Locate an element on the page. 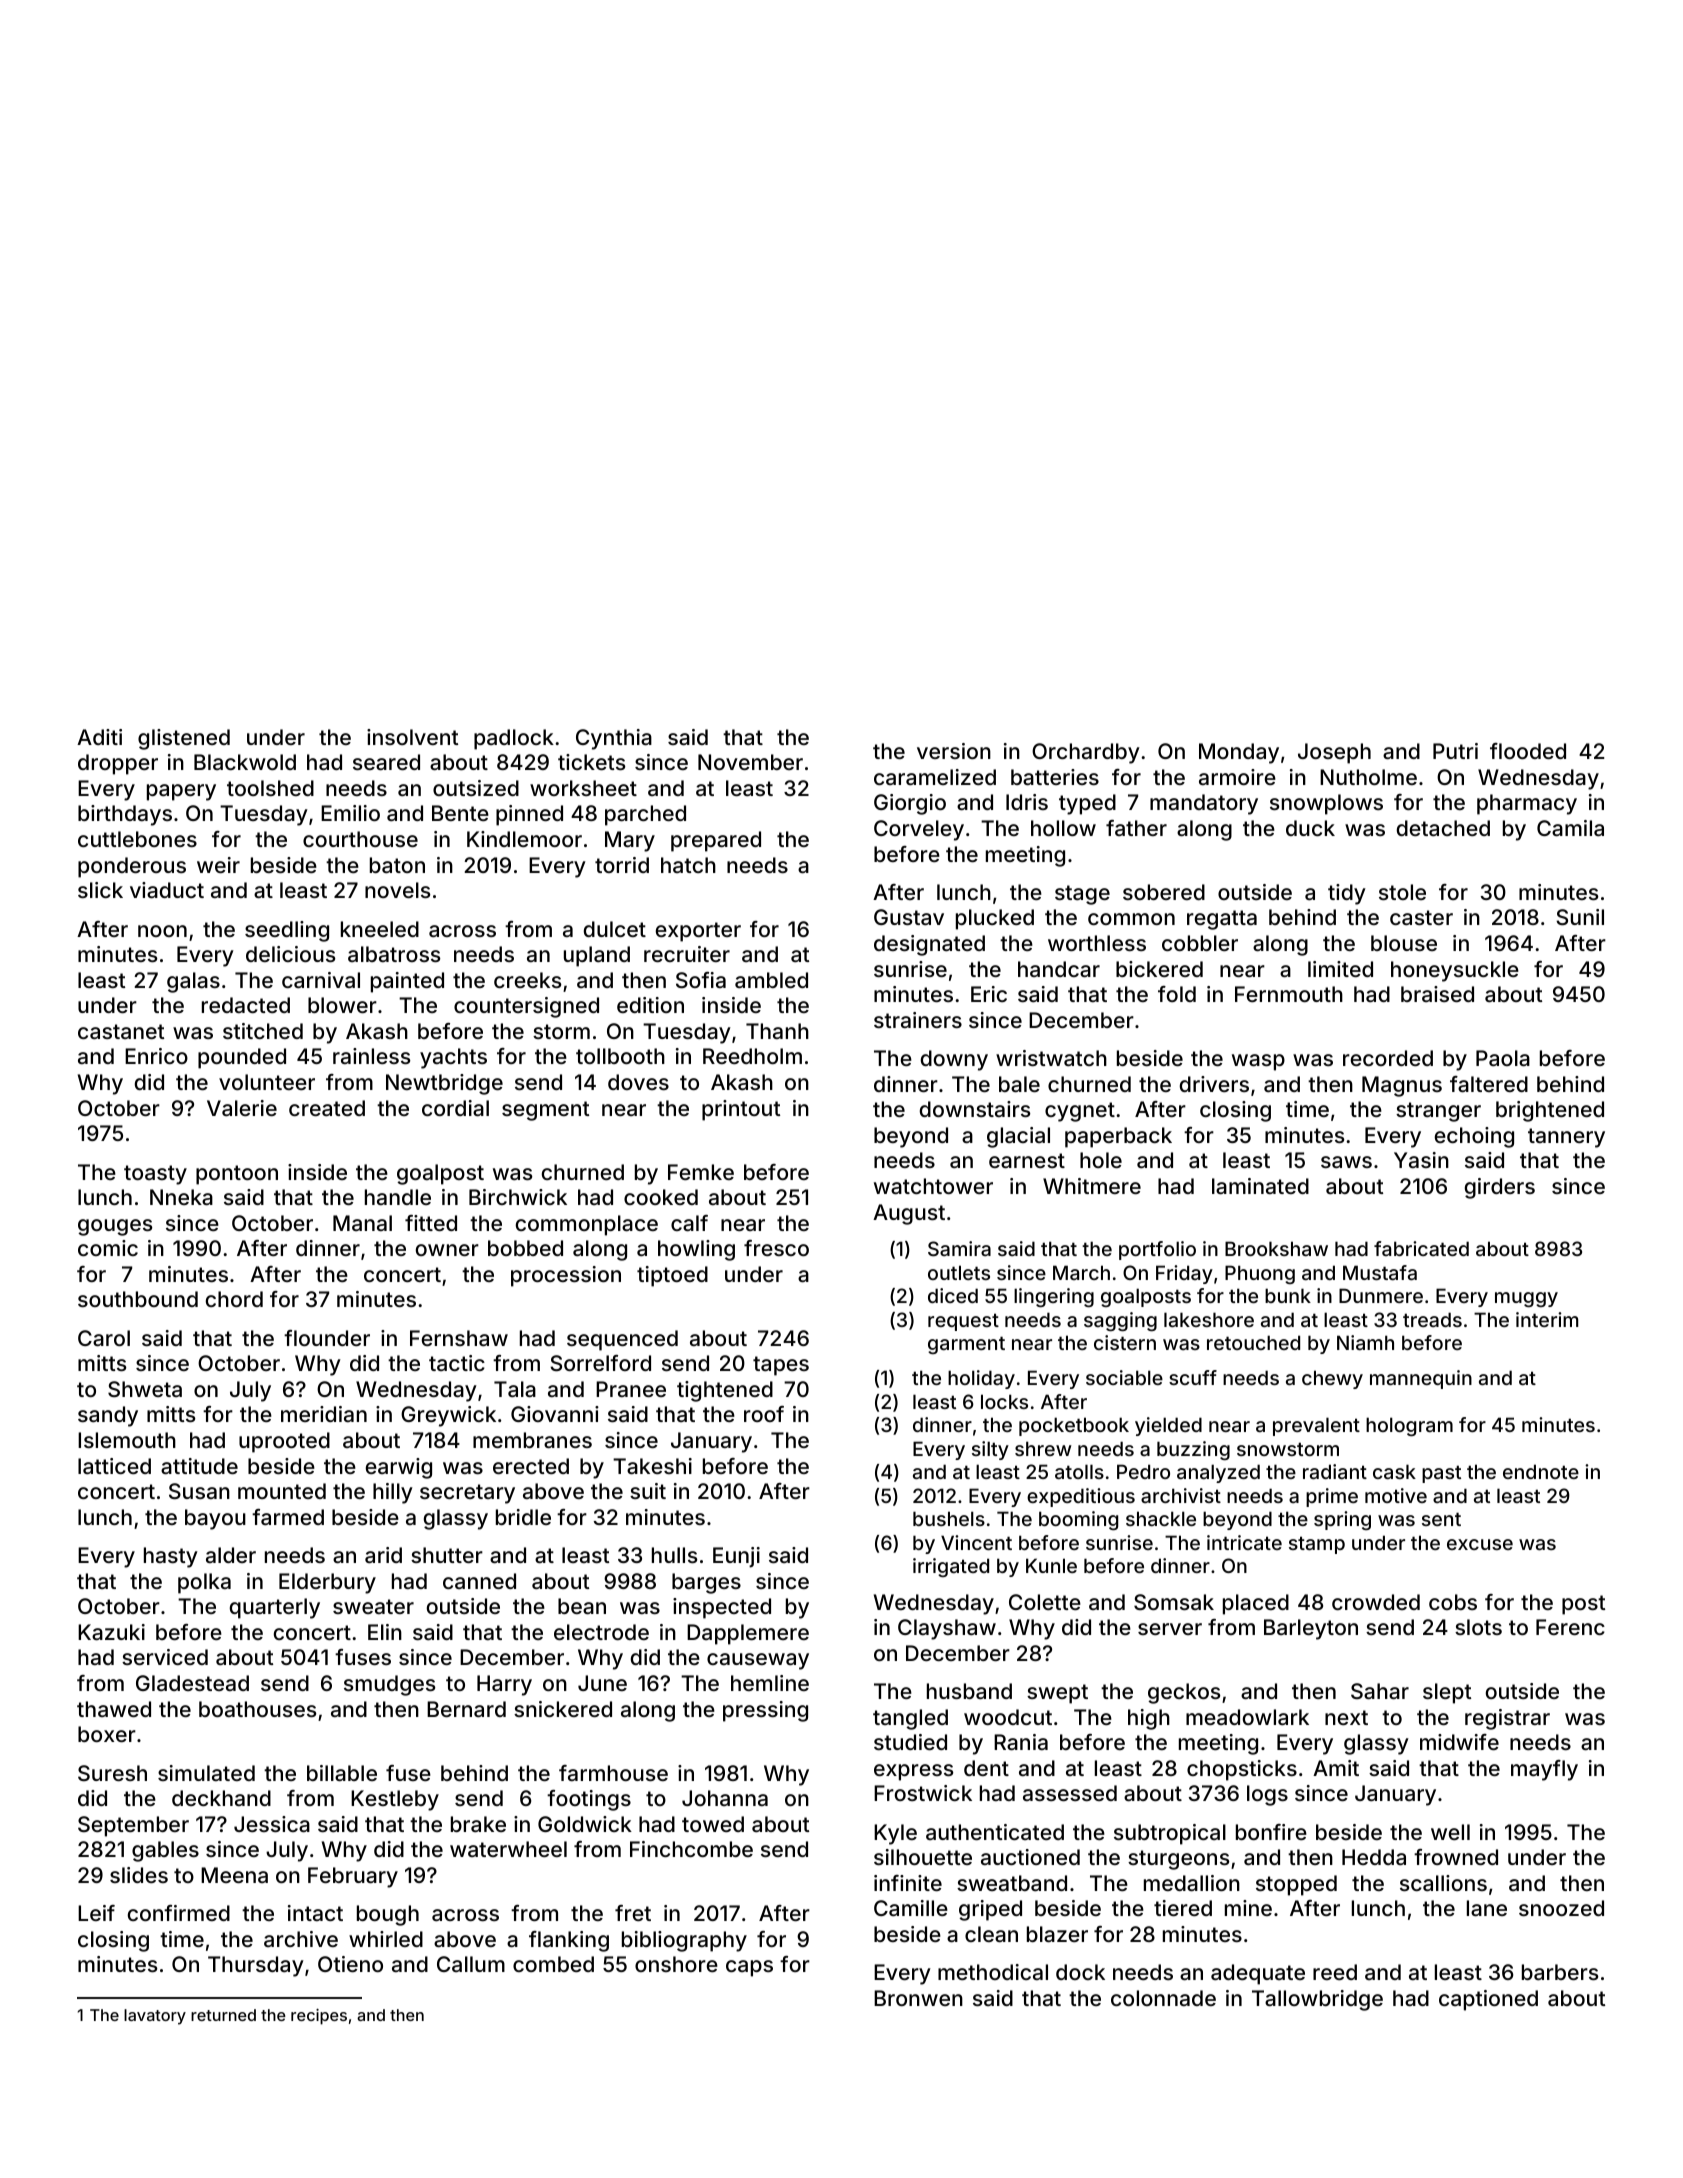  caps is located at coordinates (749, 1968).
